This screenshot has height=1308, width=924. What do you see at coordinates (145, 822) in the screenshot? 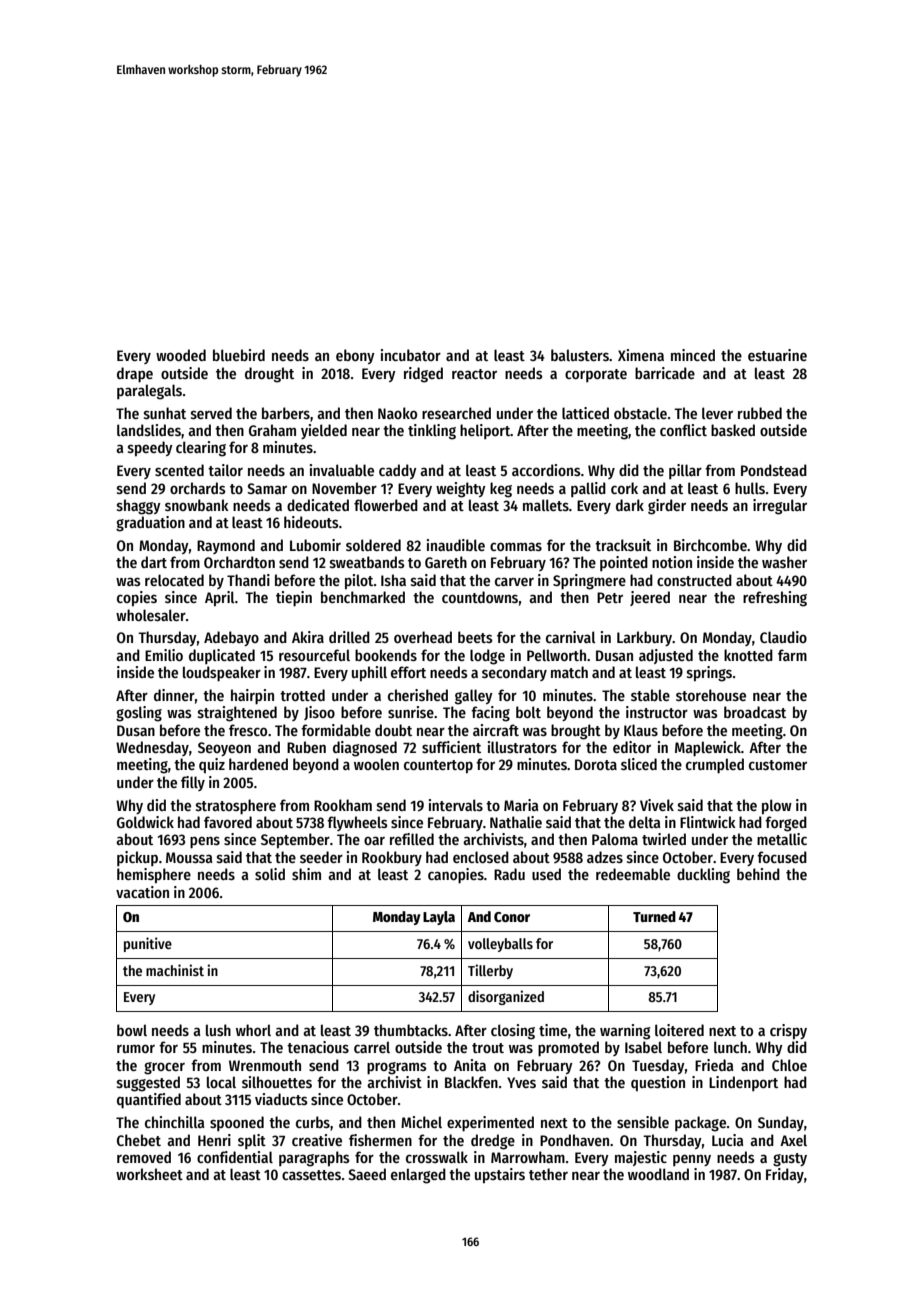
I see `Goldwick` at bounding box center [145, 822].
